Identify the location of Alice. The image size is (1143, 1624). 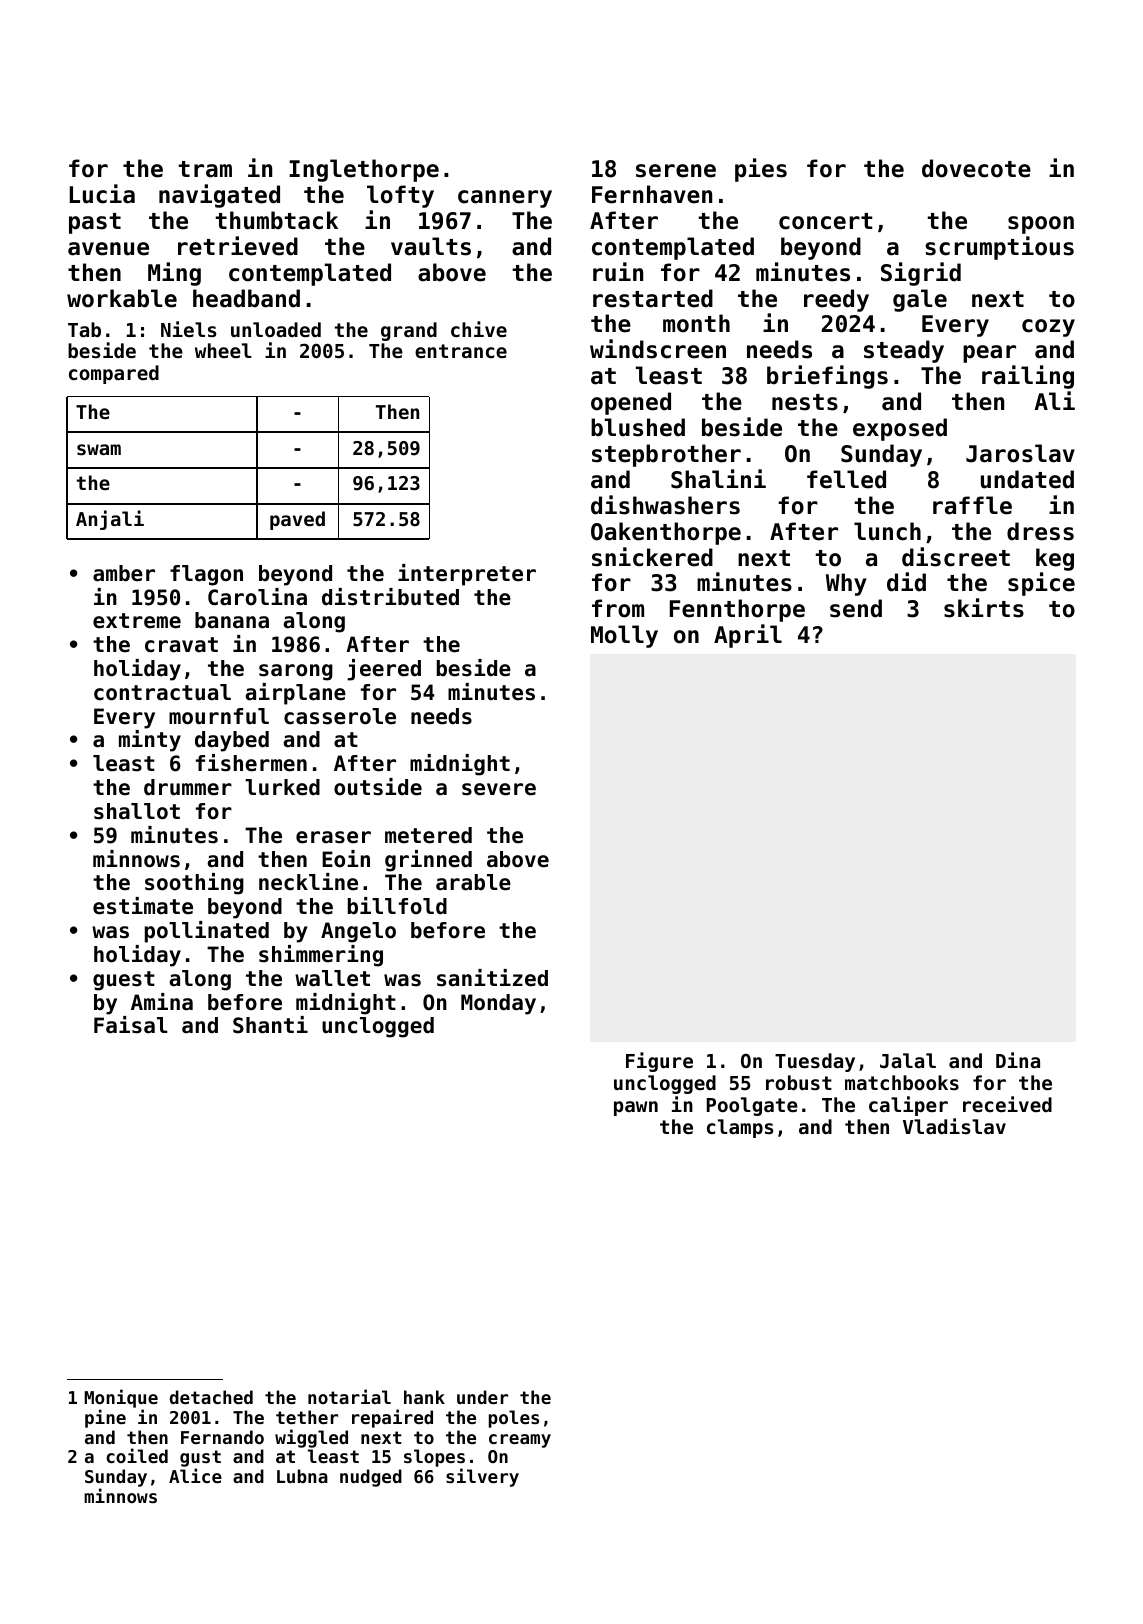
(195, 1476).
